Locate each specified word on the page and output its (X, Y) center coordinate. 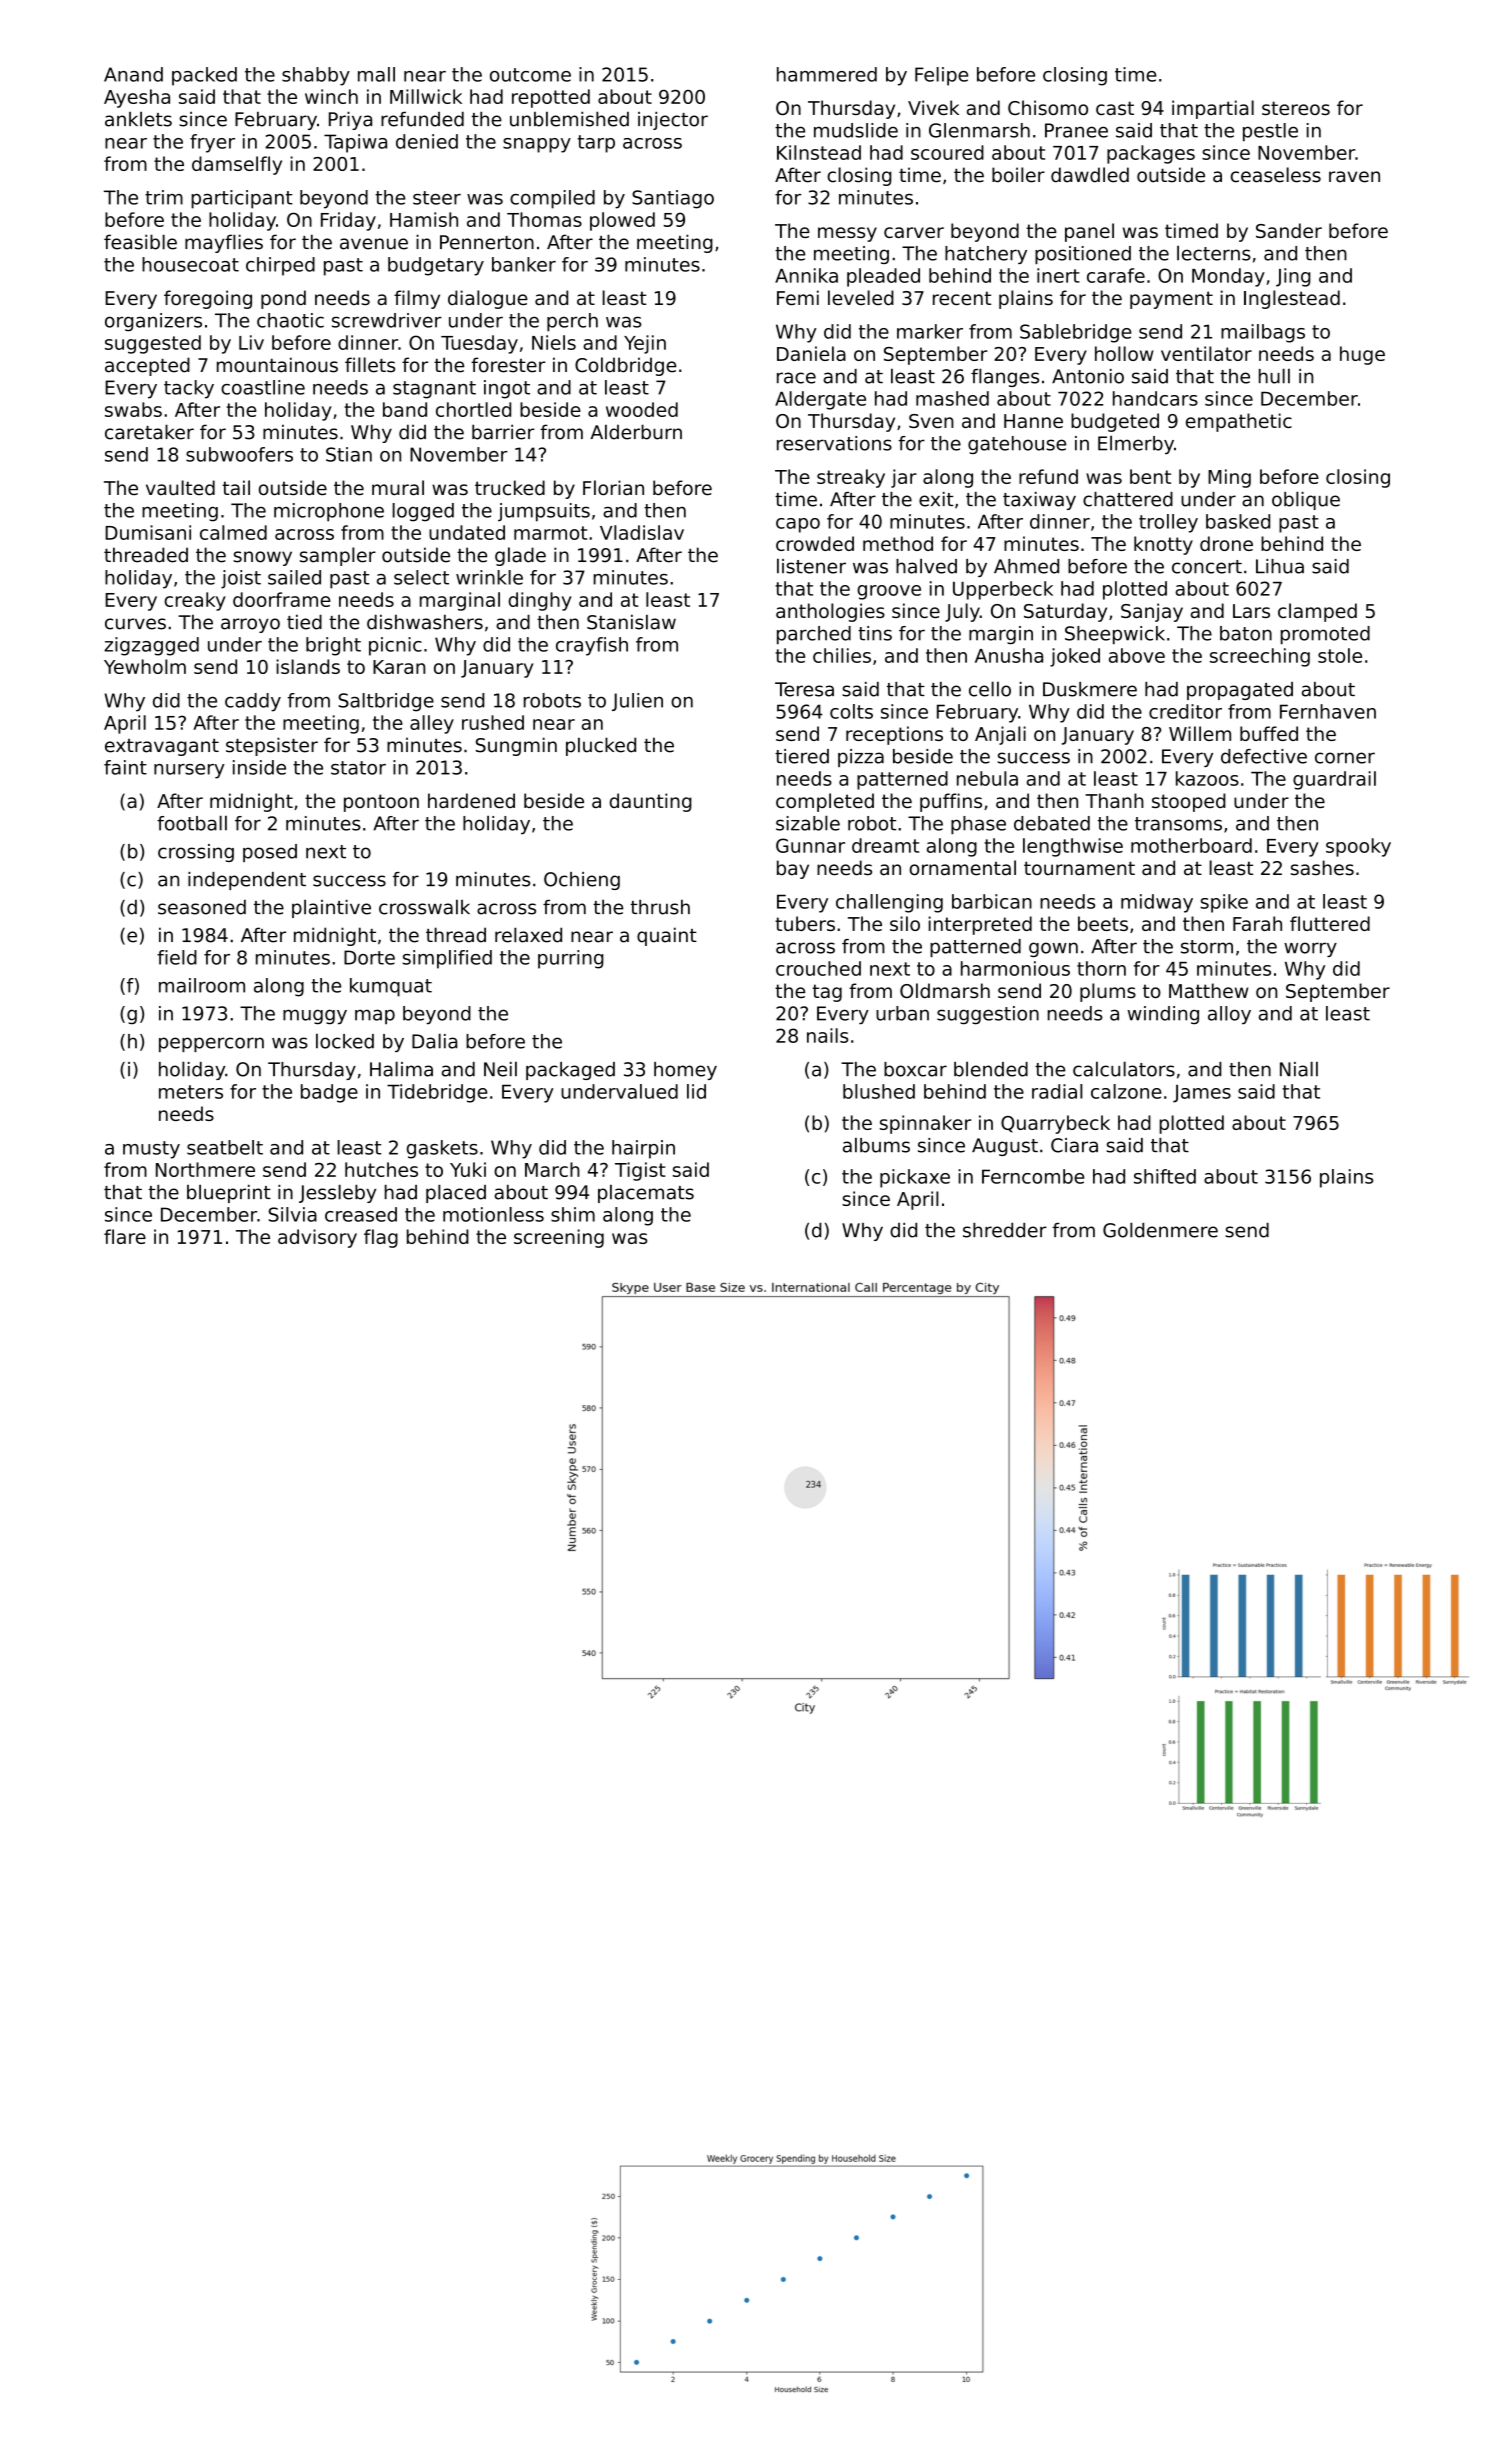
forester (508, 365)
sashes (1322, 868)
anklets (138, 119)
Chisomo (1048, 107)
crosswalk (424, 907)
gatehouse (1017, 445)
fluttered (1330, 923)
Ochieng (582, 881)
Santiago (673, 199)
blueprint (229, 1193)
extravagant (162, 747)
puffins (951, 802)
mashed (952, 398)
